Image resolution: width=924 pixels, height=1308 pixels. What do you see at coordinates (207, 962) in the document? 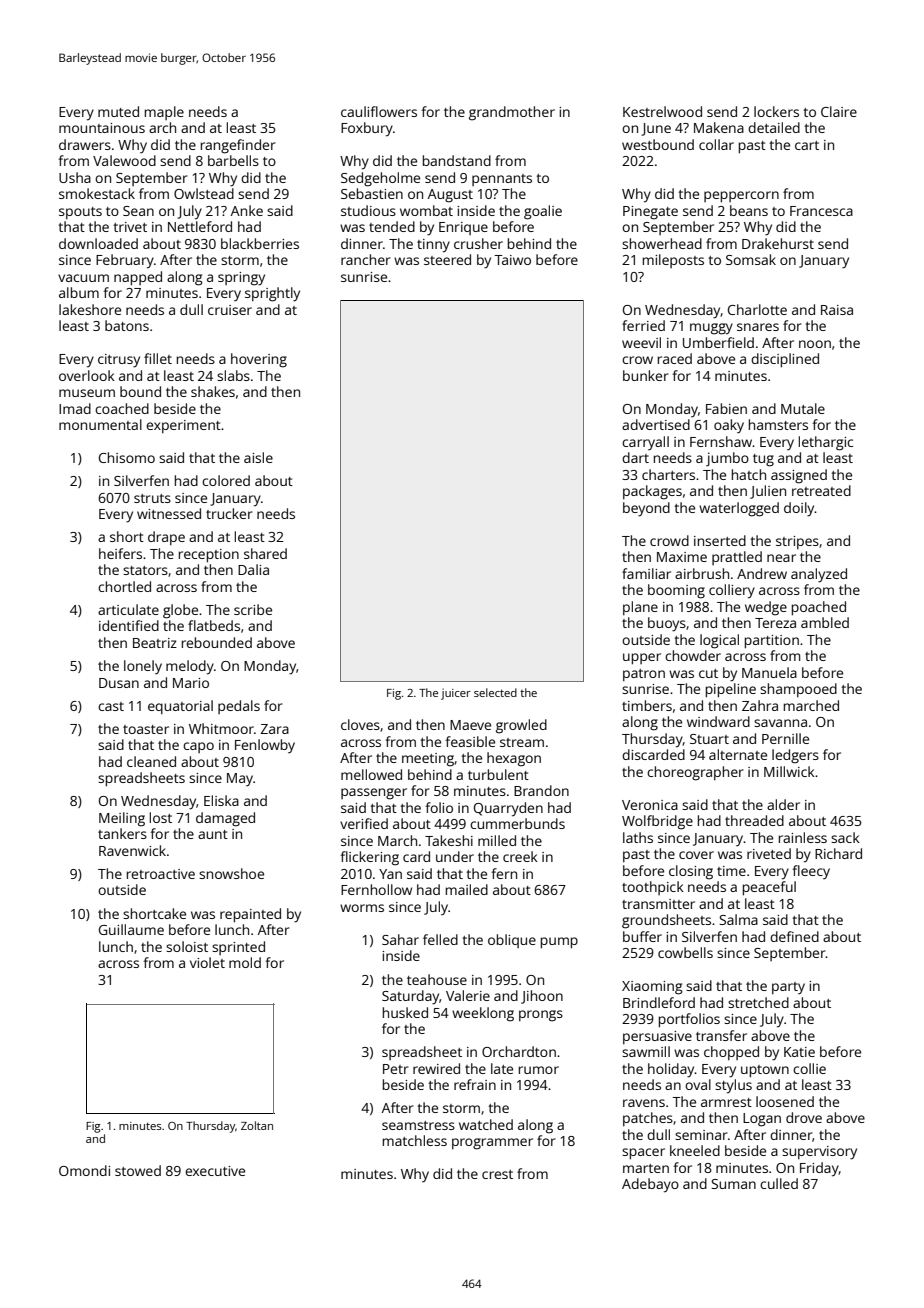
I see `violet` at bounding box center [207, 962].
